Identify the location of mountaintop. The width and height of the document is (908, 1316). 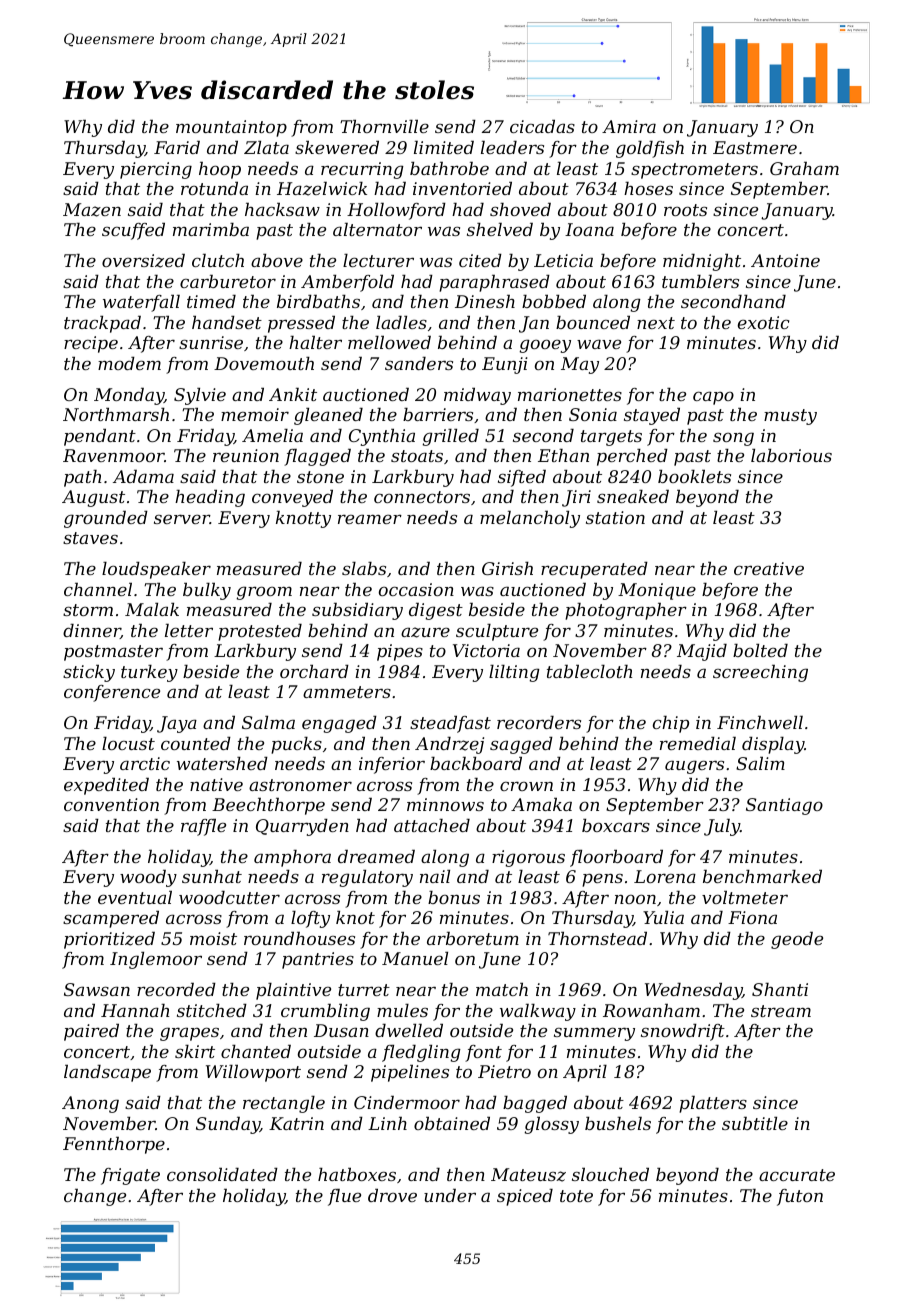
(231, 128).
